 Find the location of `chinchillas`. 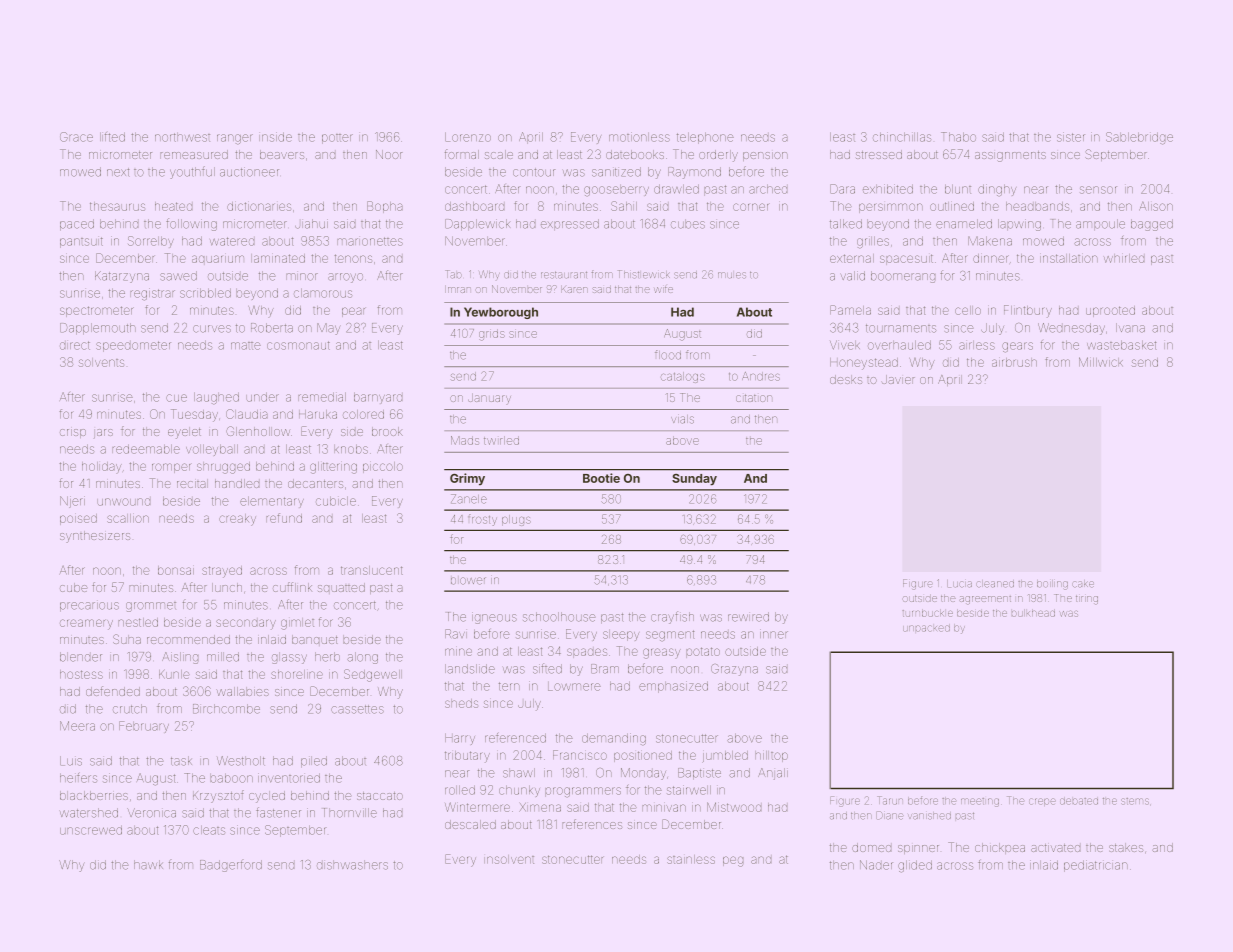

chinchillas is located at coordinates (902, 137).
